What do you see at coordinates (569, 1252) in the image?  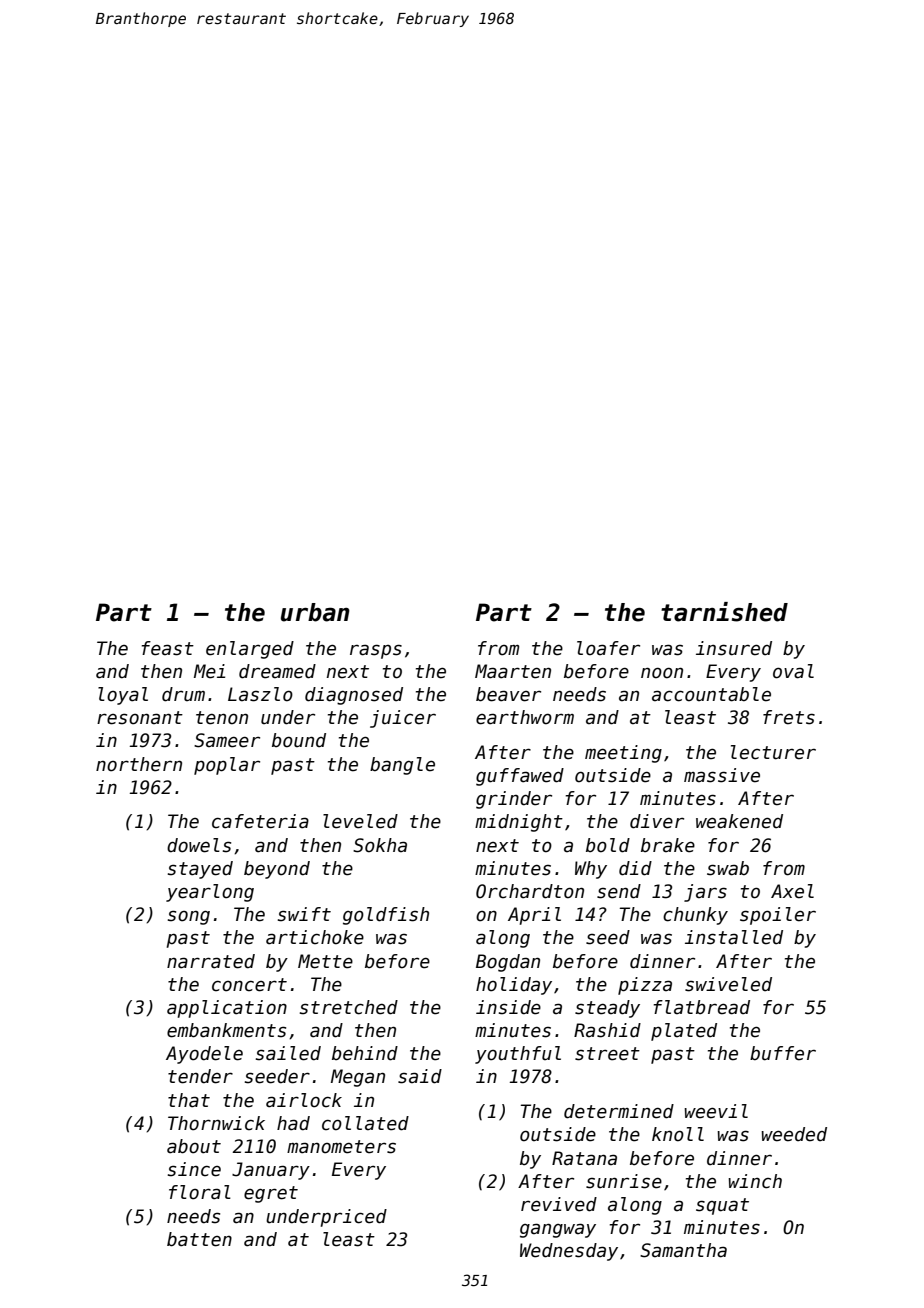 I see `Wednesday` at bounding box center [569, 1252].
